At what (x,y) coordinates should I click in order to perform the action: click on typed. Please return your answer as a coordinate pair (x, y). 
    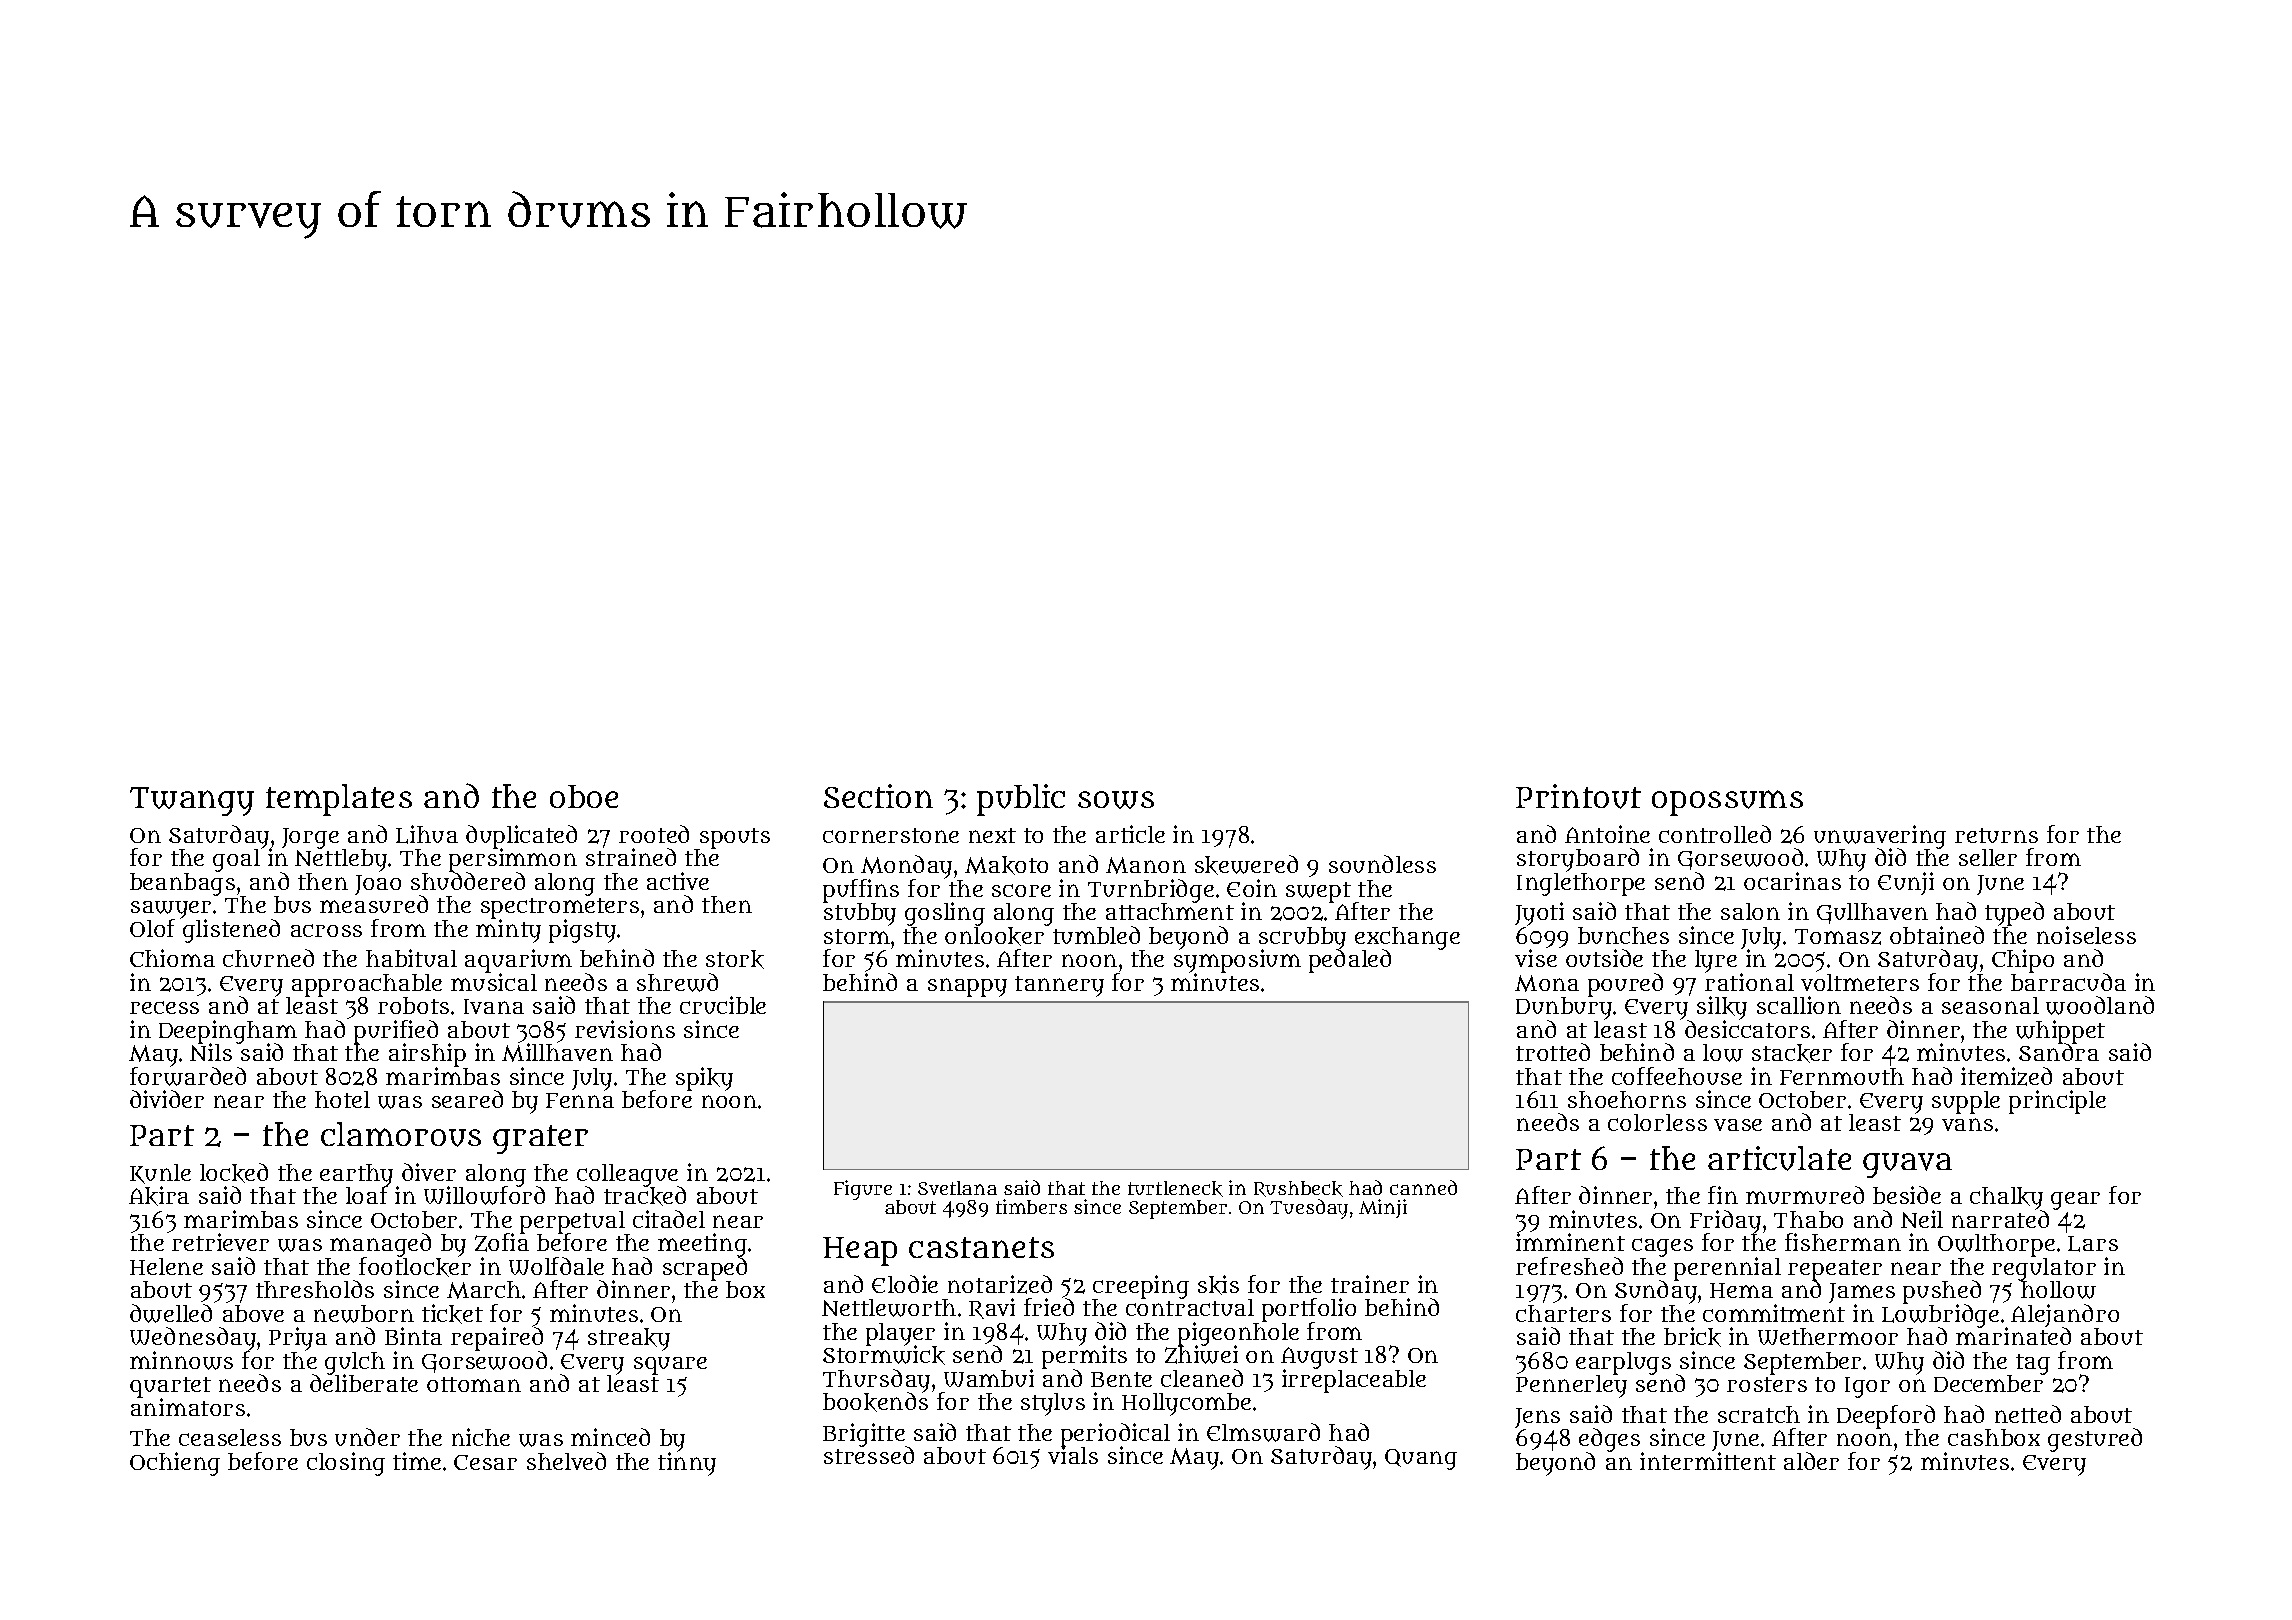
    Looking at the image, I should click on (2014, 914).
